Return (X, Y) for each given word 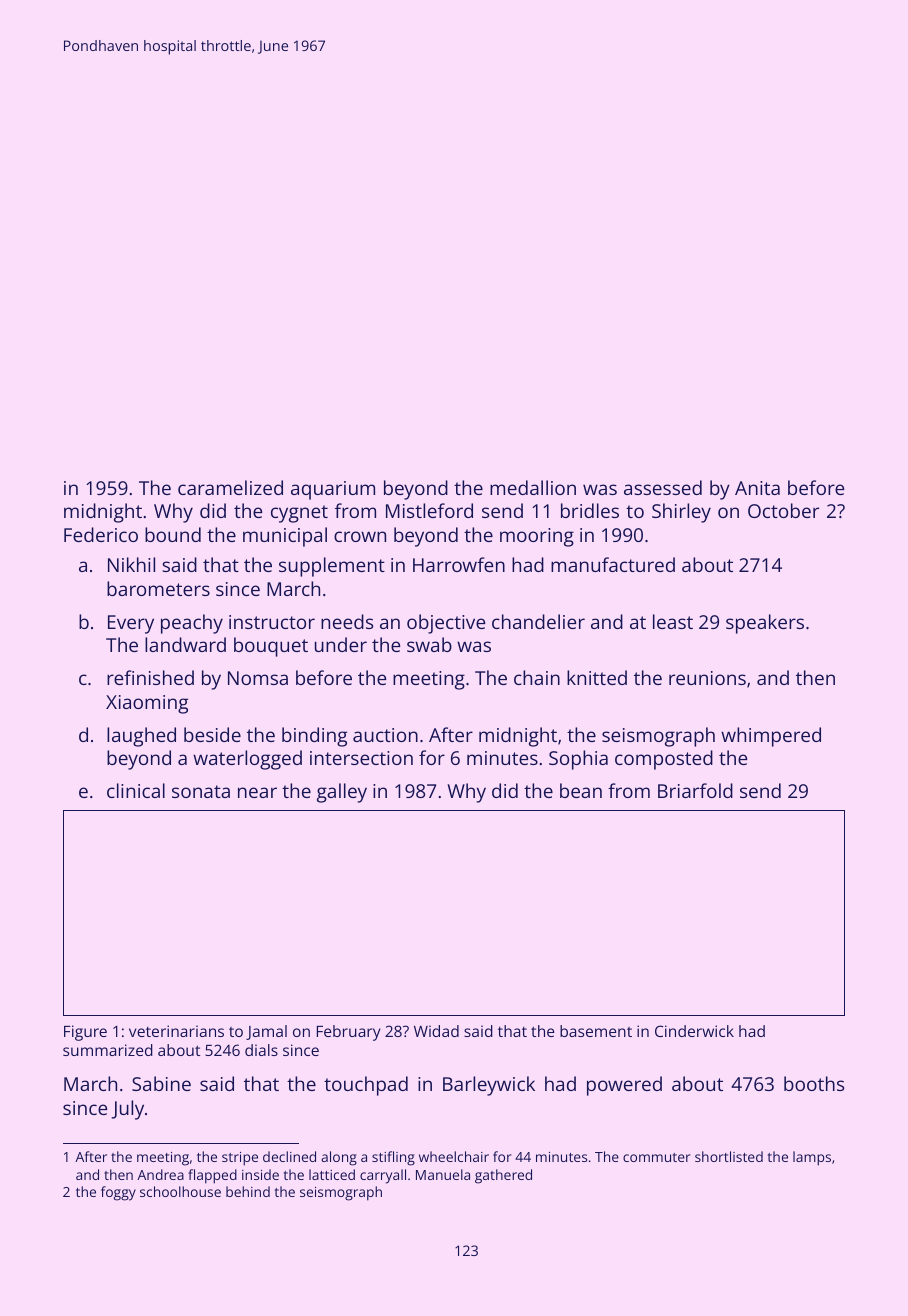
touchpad (366, 1086)
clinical (136, 790)
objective (446, 624)
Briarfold (695, 790)
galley (342, 793)
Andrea (160, 1174)
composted (664, 760)
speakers (765, 624)
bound (173, 534)
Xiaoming (147, 704)
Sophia (578, 760)
